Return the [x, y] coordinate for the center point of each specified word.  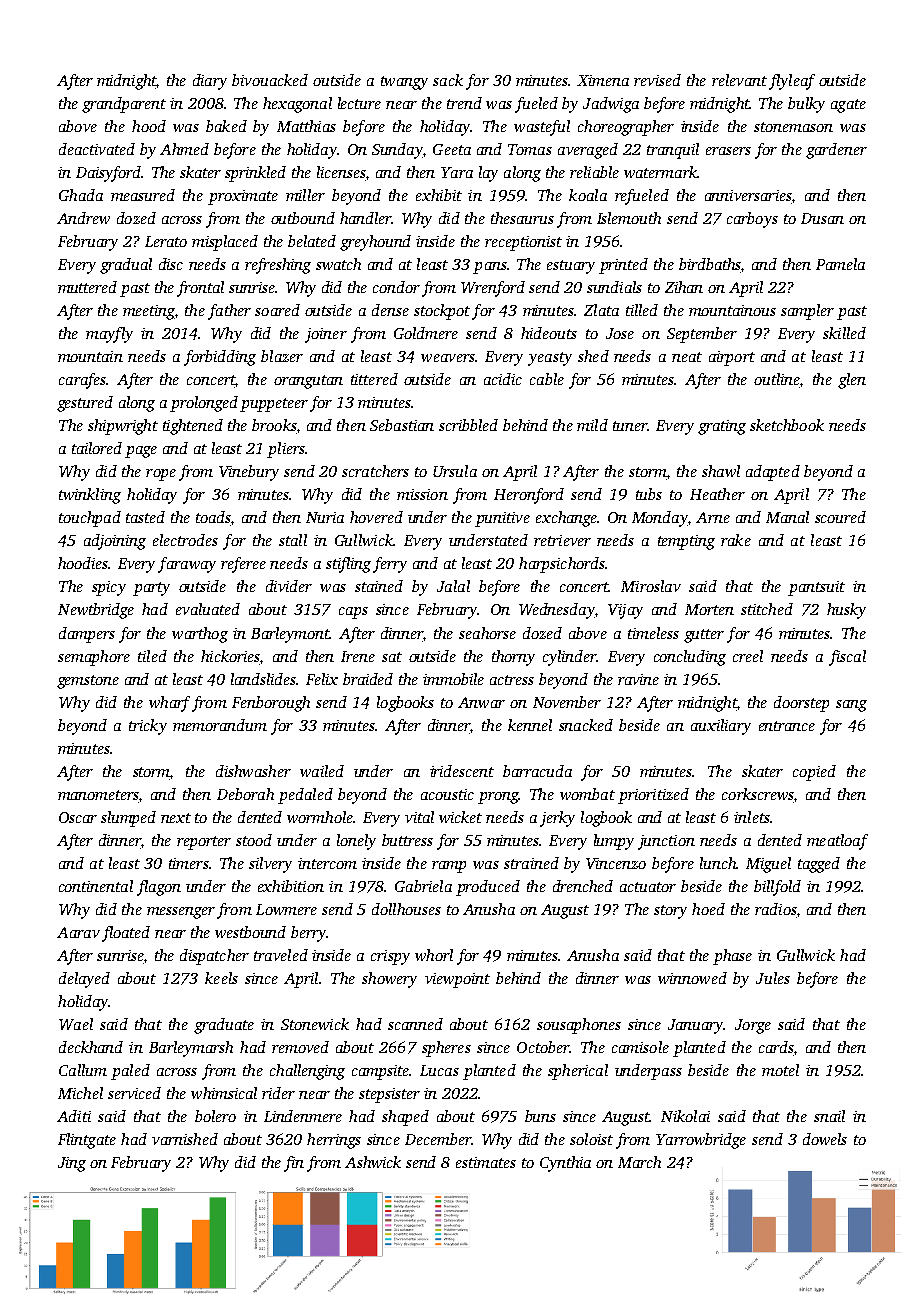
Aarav [78, 932]
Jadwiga [611, 105]
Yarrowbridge [701, 1141]
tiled [152, 656]
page [141, 452]
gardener [836, 151]
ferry [390, 565]
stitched [767, 609]
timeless [653, 633]
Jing [72, 1164]
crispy [390, 957]
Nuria [325, 517]
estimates [486, 1162]
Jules [773, 978]
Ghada [81, 195]
